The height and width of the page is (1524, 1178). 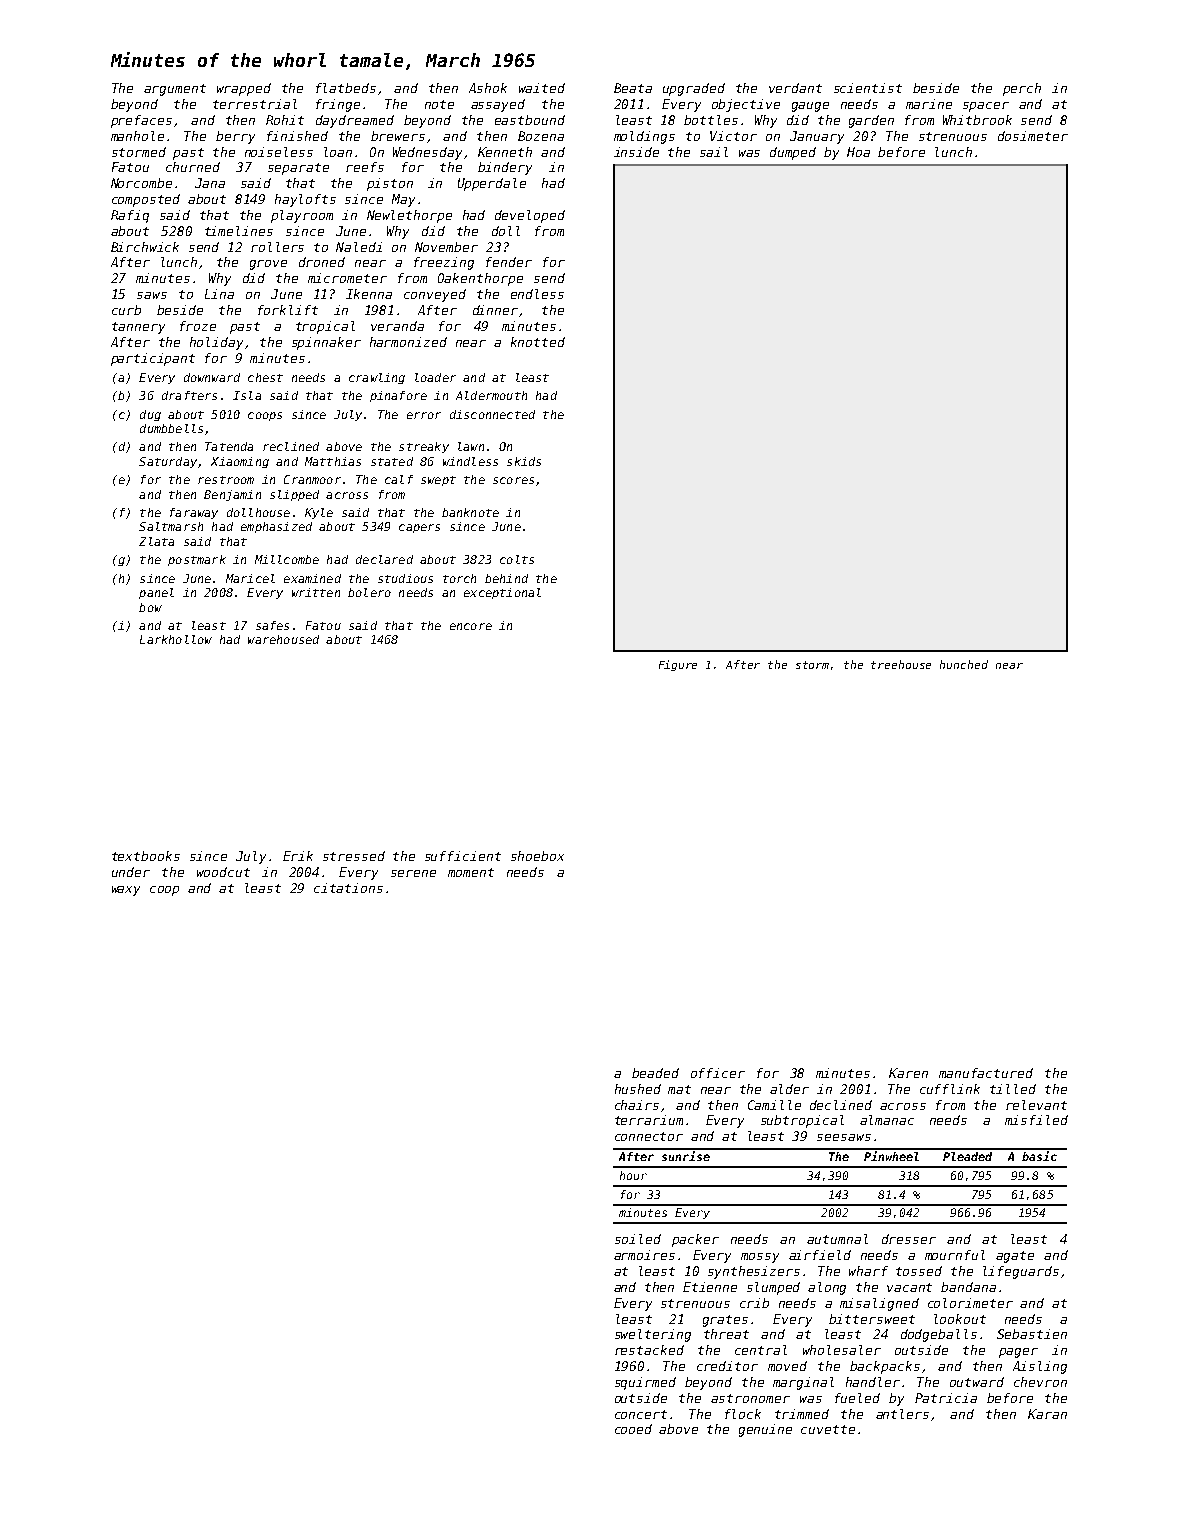 I want to click on declined, so click(x=841, y=1105).
